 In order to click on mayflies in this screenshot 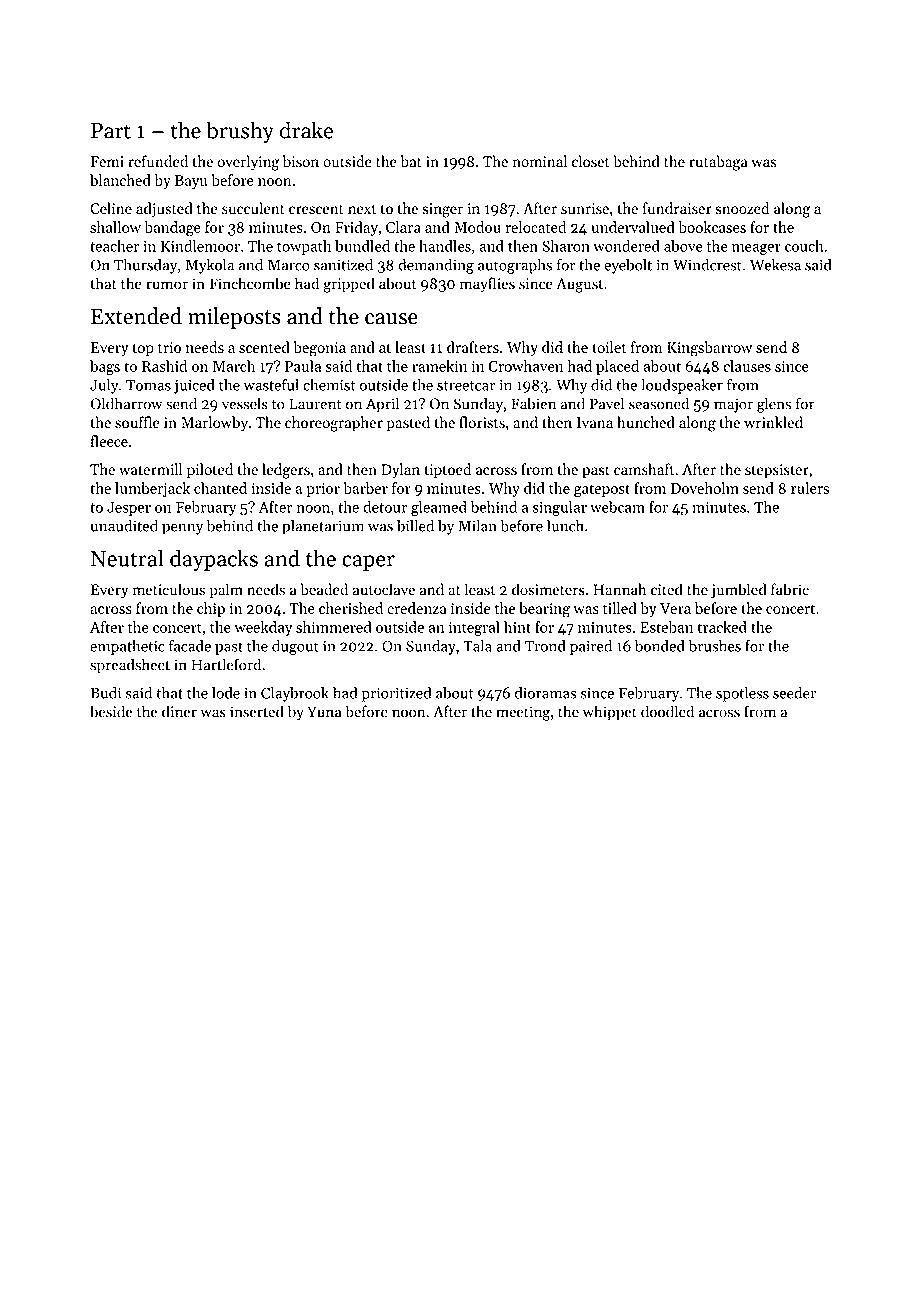, I will do `click(487, 285)`.
